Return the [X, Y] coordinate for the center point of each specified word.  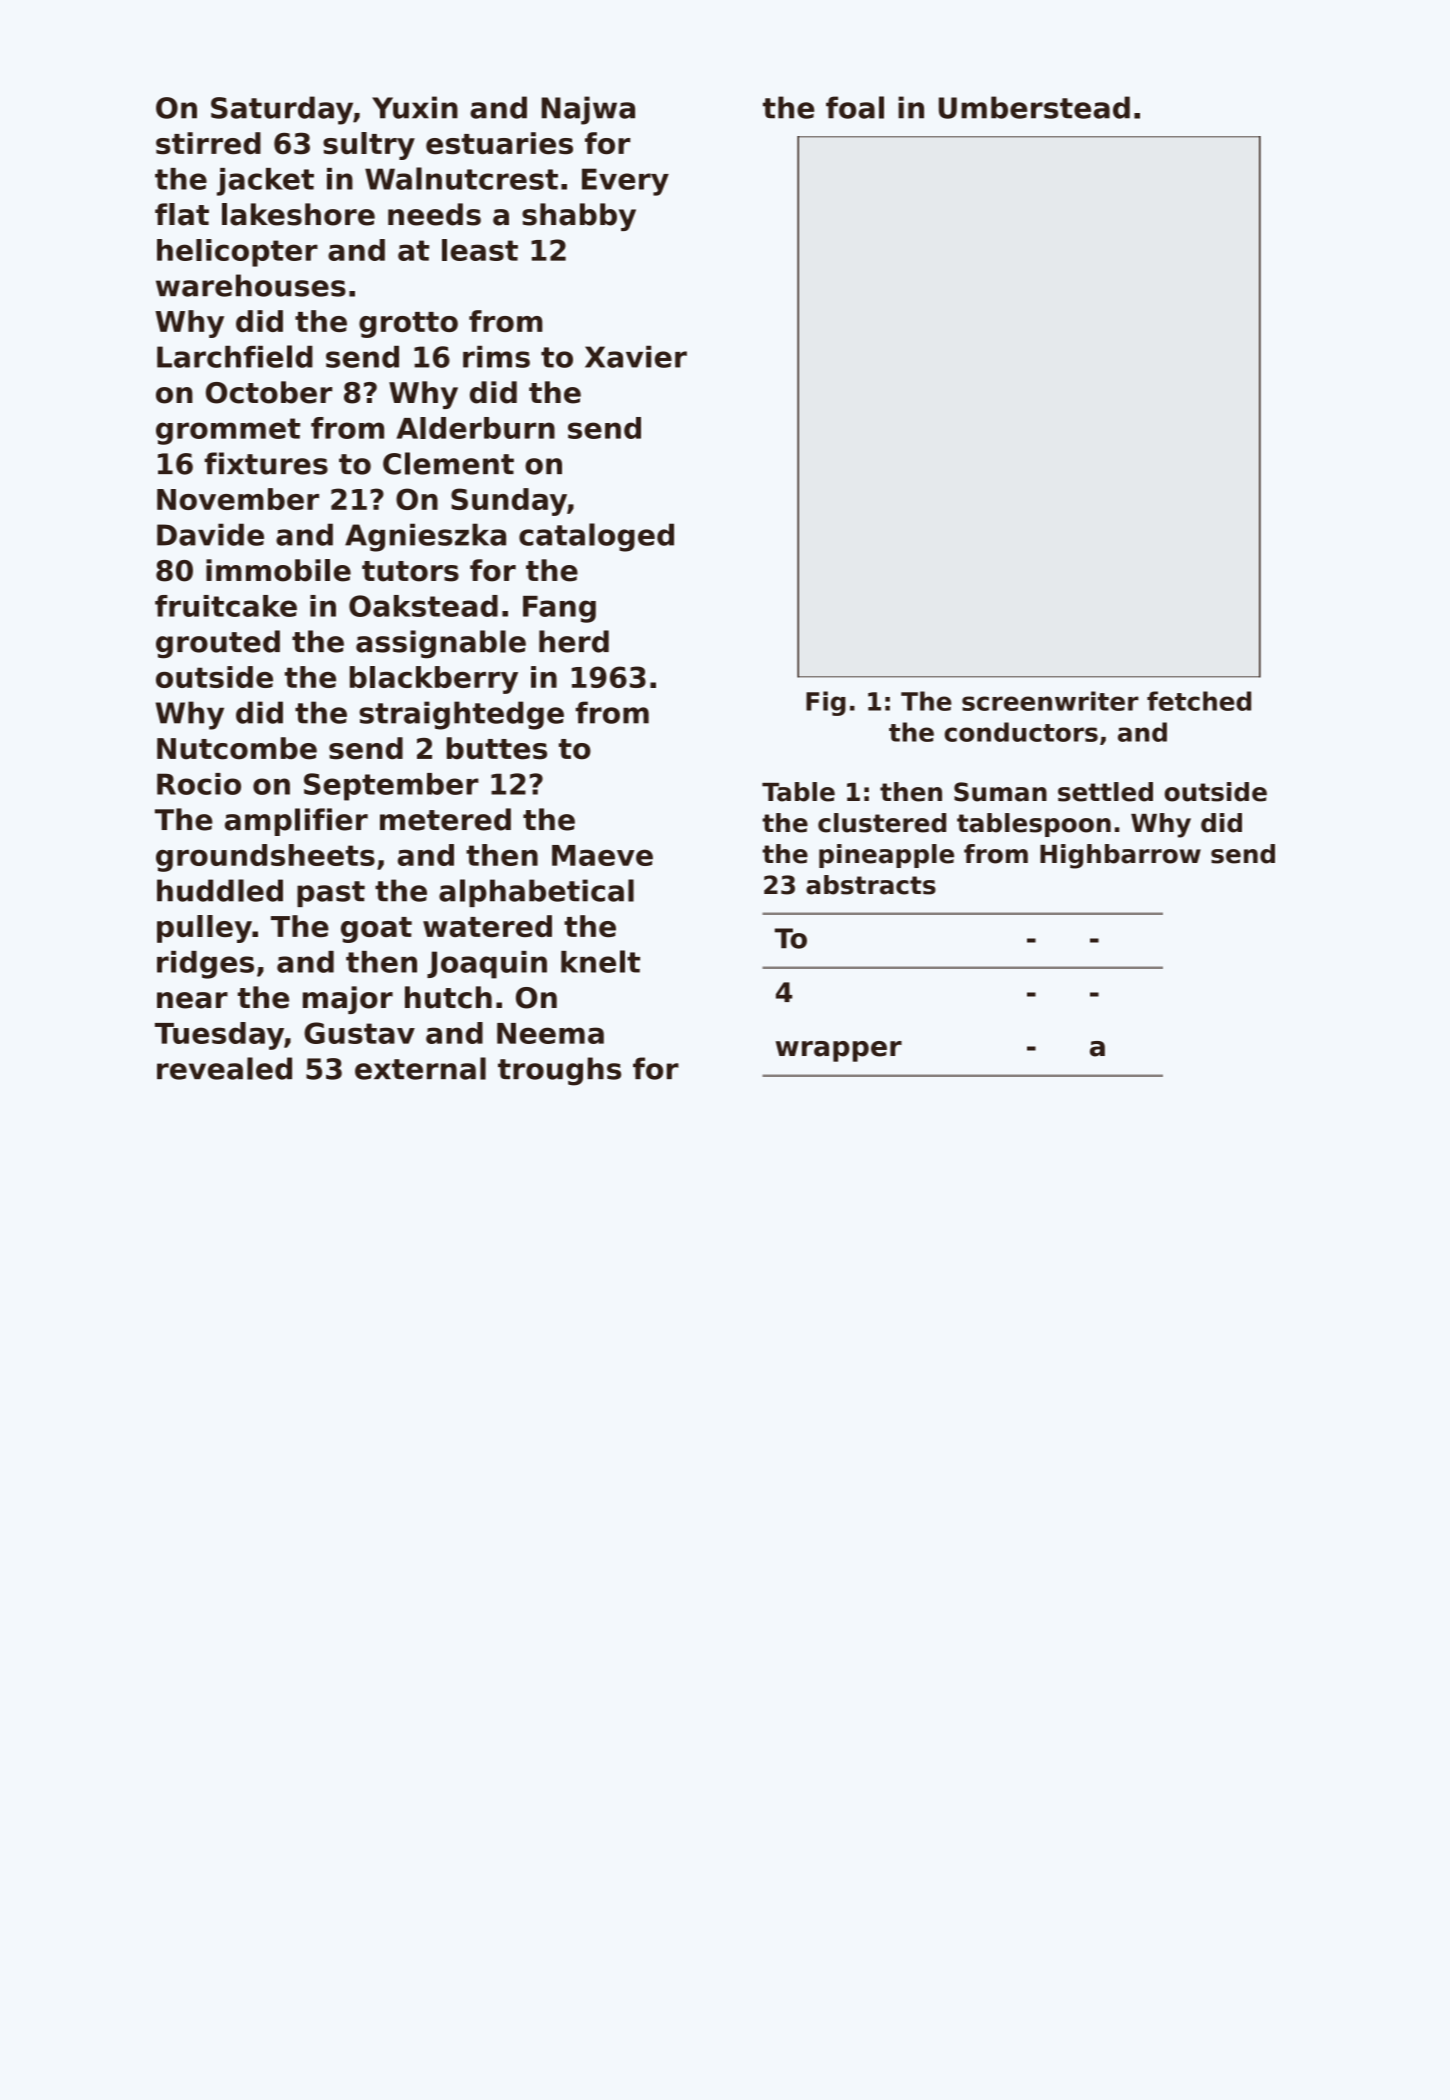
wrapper [839, 1051]
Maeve [602, 855]
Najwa [588, 110]
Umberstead [1034, 107]
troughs [559, 1071]
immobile [278, 570]
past [331, 894]
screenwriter [1050, 701]
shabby [579, 217]
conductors [1021, 732]
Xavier [636, 357]
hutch [448, 997]
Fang [559, 609]
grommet [228, 431]
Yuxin [415, 107]
